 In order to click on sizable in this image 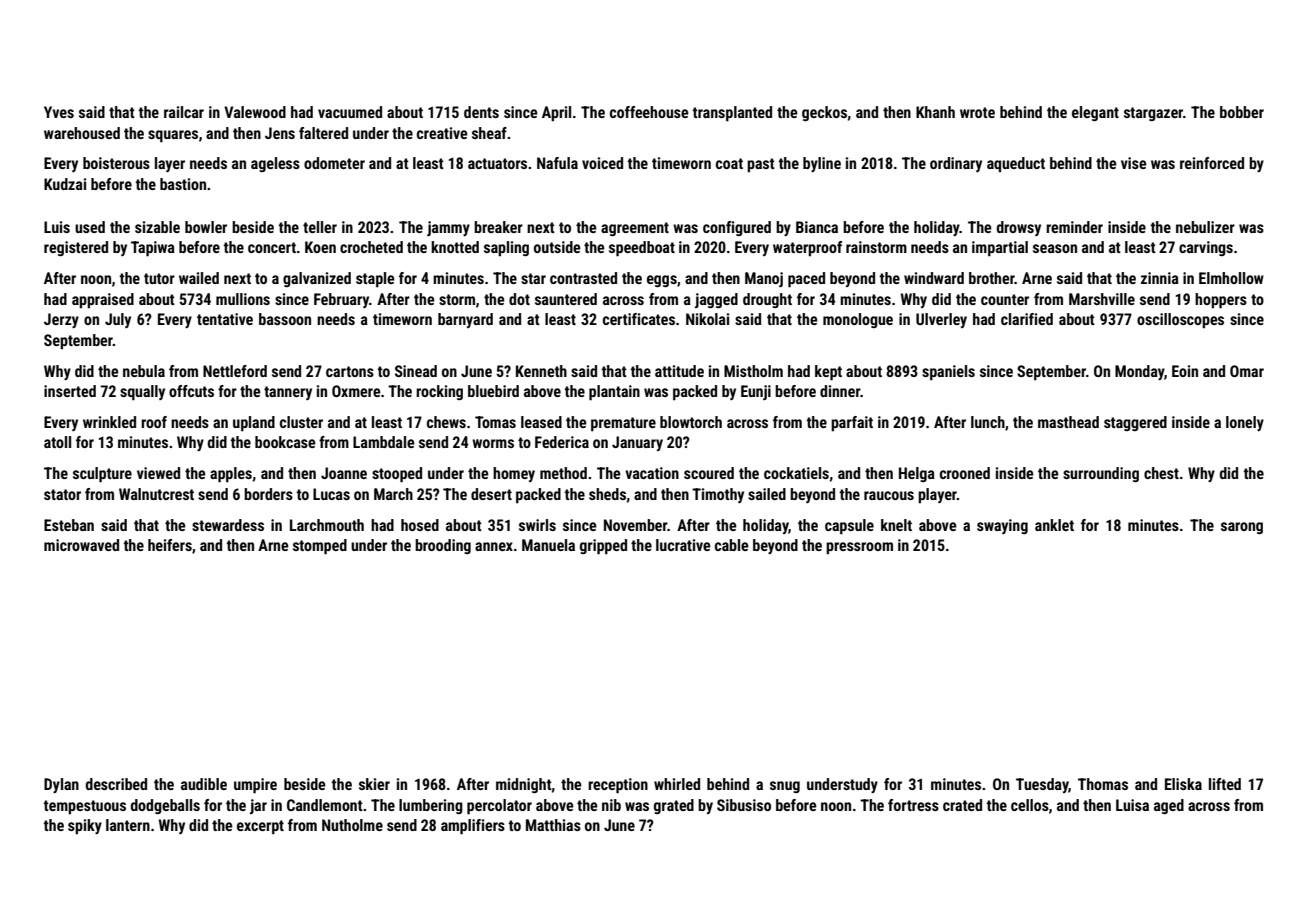, I will do `click(157, 227)`.
